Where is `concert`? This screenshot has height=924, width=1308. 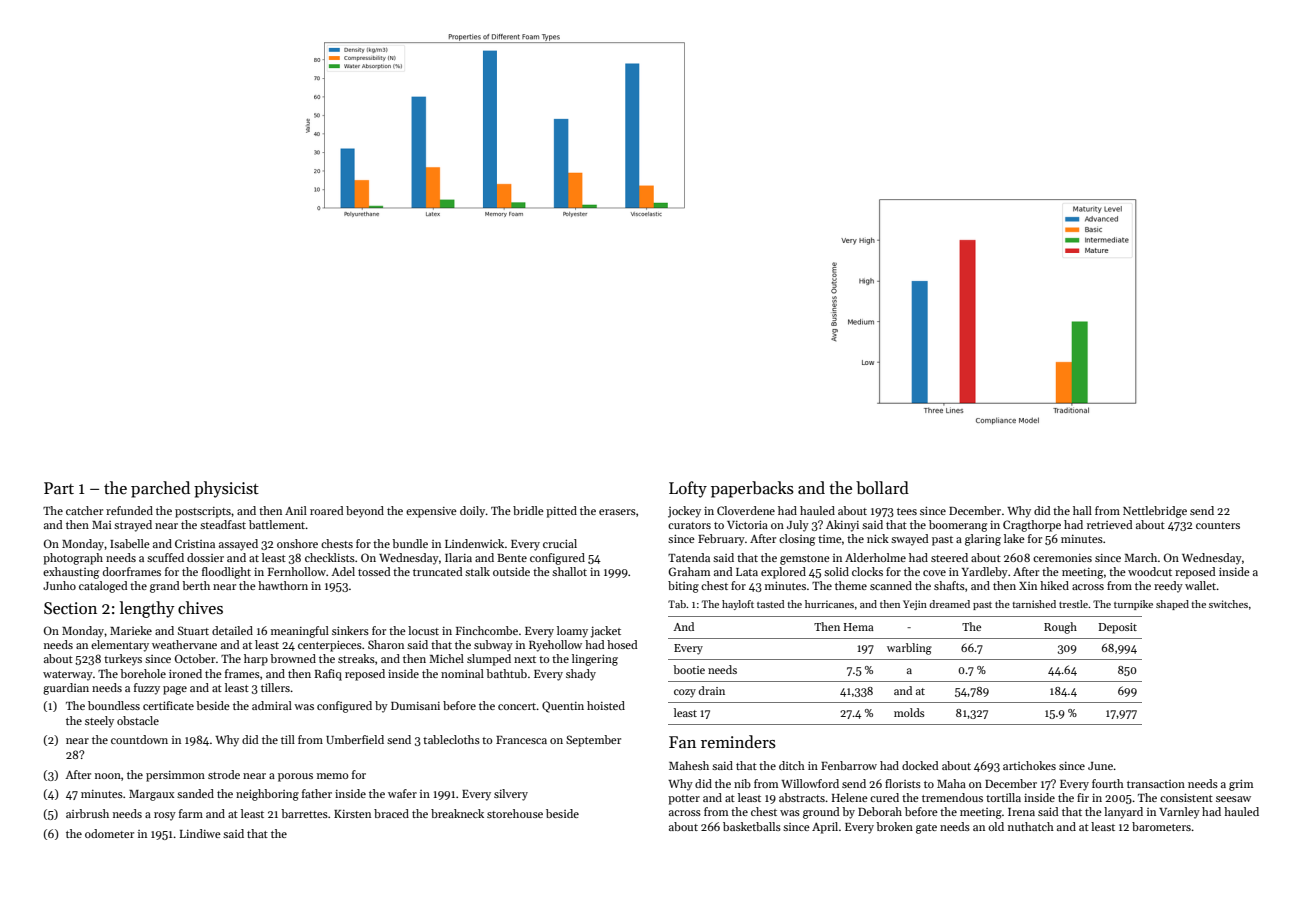
concert is located at coordinates (517, 706).
